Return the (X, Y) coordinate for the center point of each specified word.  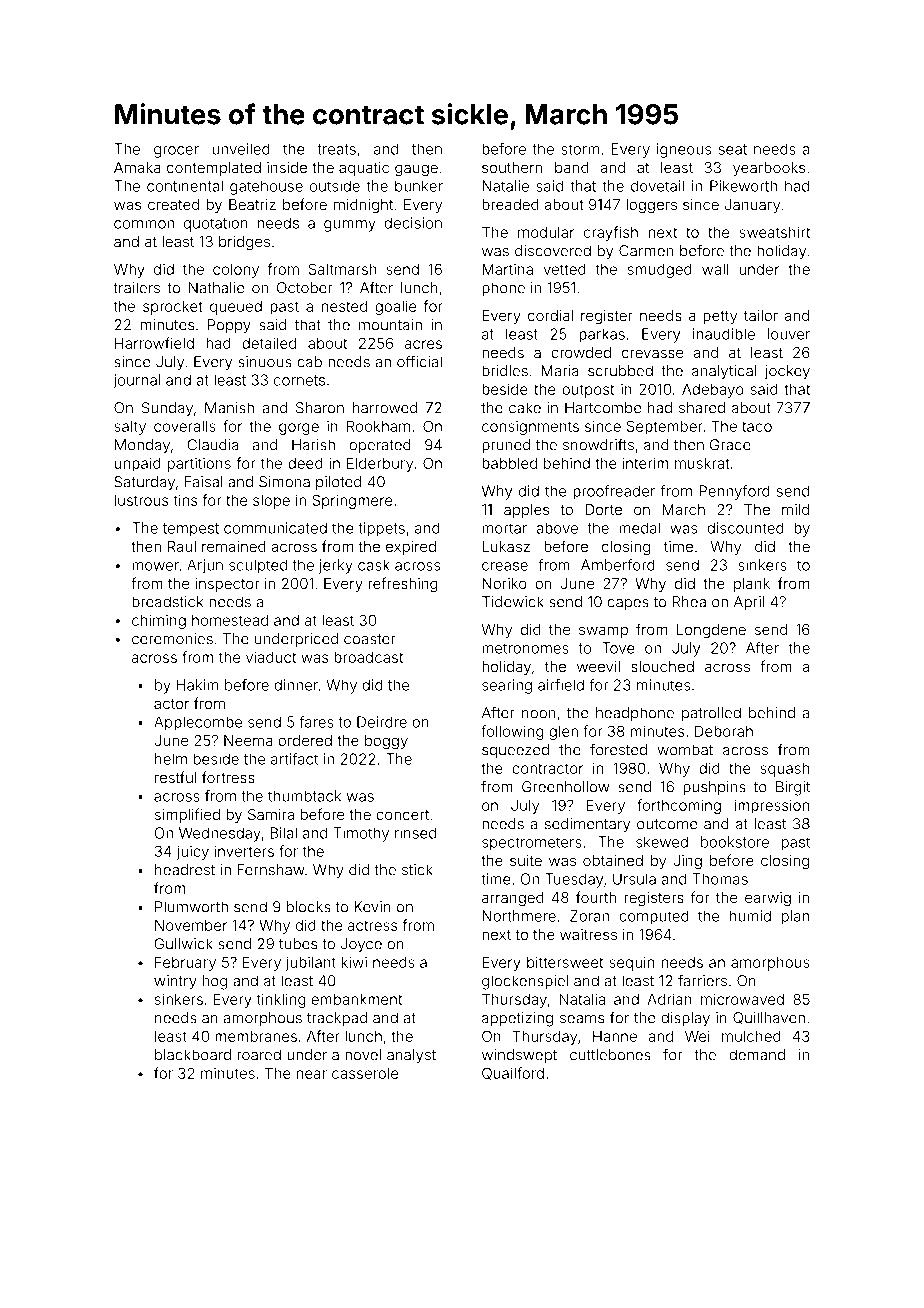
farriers (702, 981)
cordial (550, 315)
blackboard (193, 1055)
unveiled (241, 149)
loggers (651, 206)
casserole (365, 1073)
